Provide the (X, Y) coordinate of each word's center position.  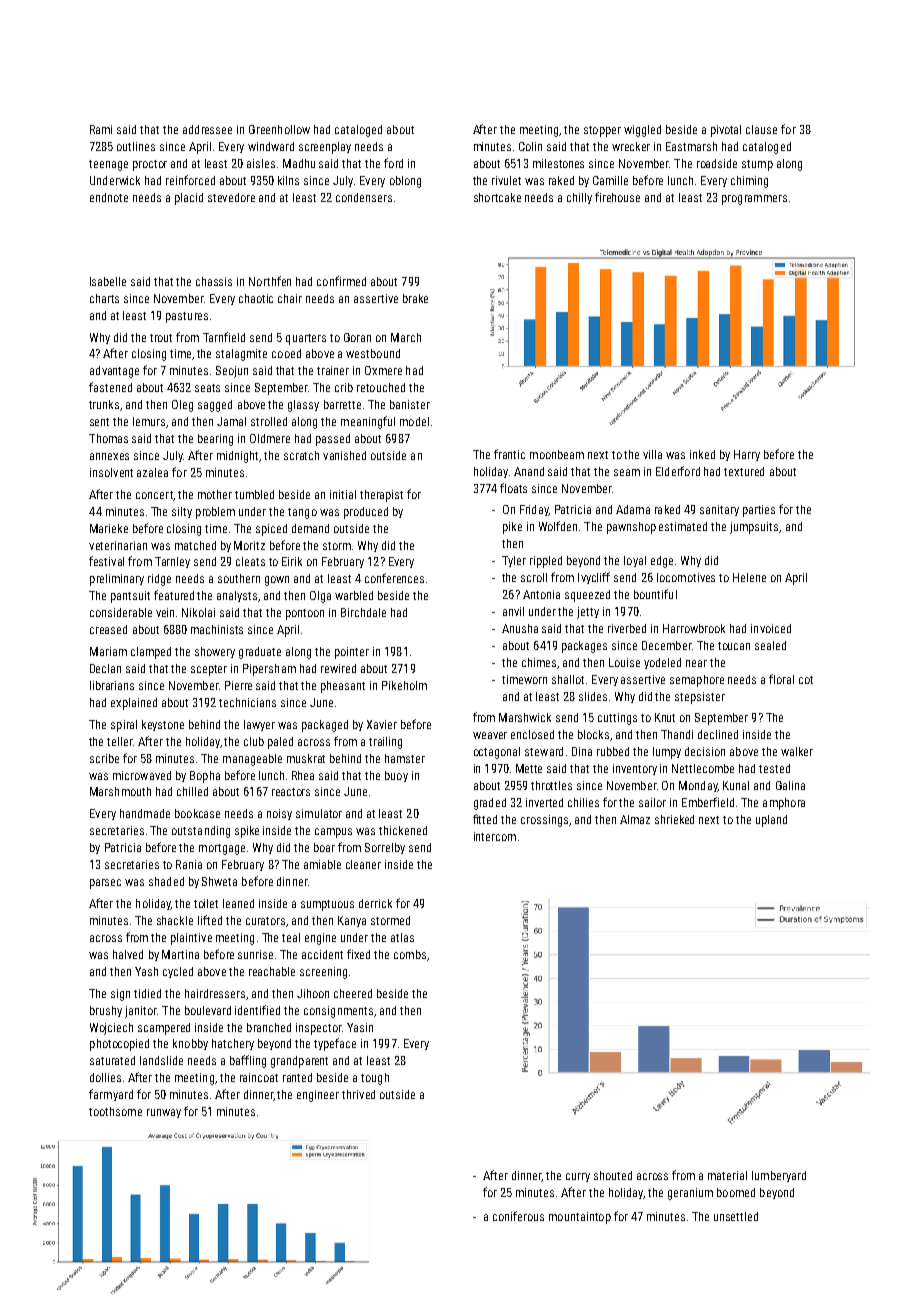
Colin (530, 146)
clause (761, 129)
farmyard (111, 1095)
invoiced (771, 628)
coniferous (518, 1216)
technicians (247, 702)
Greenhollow (279, 129)
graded (490, 804)
